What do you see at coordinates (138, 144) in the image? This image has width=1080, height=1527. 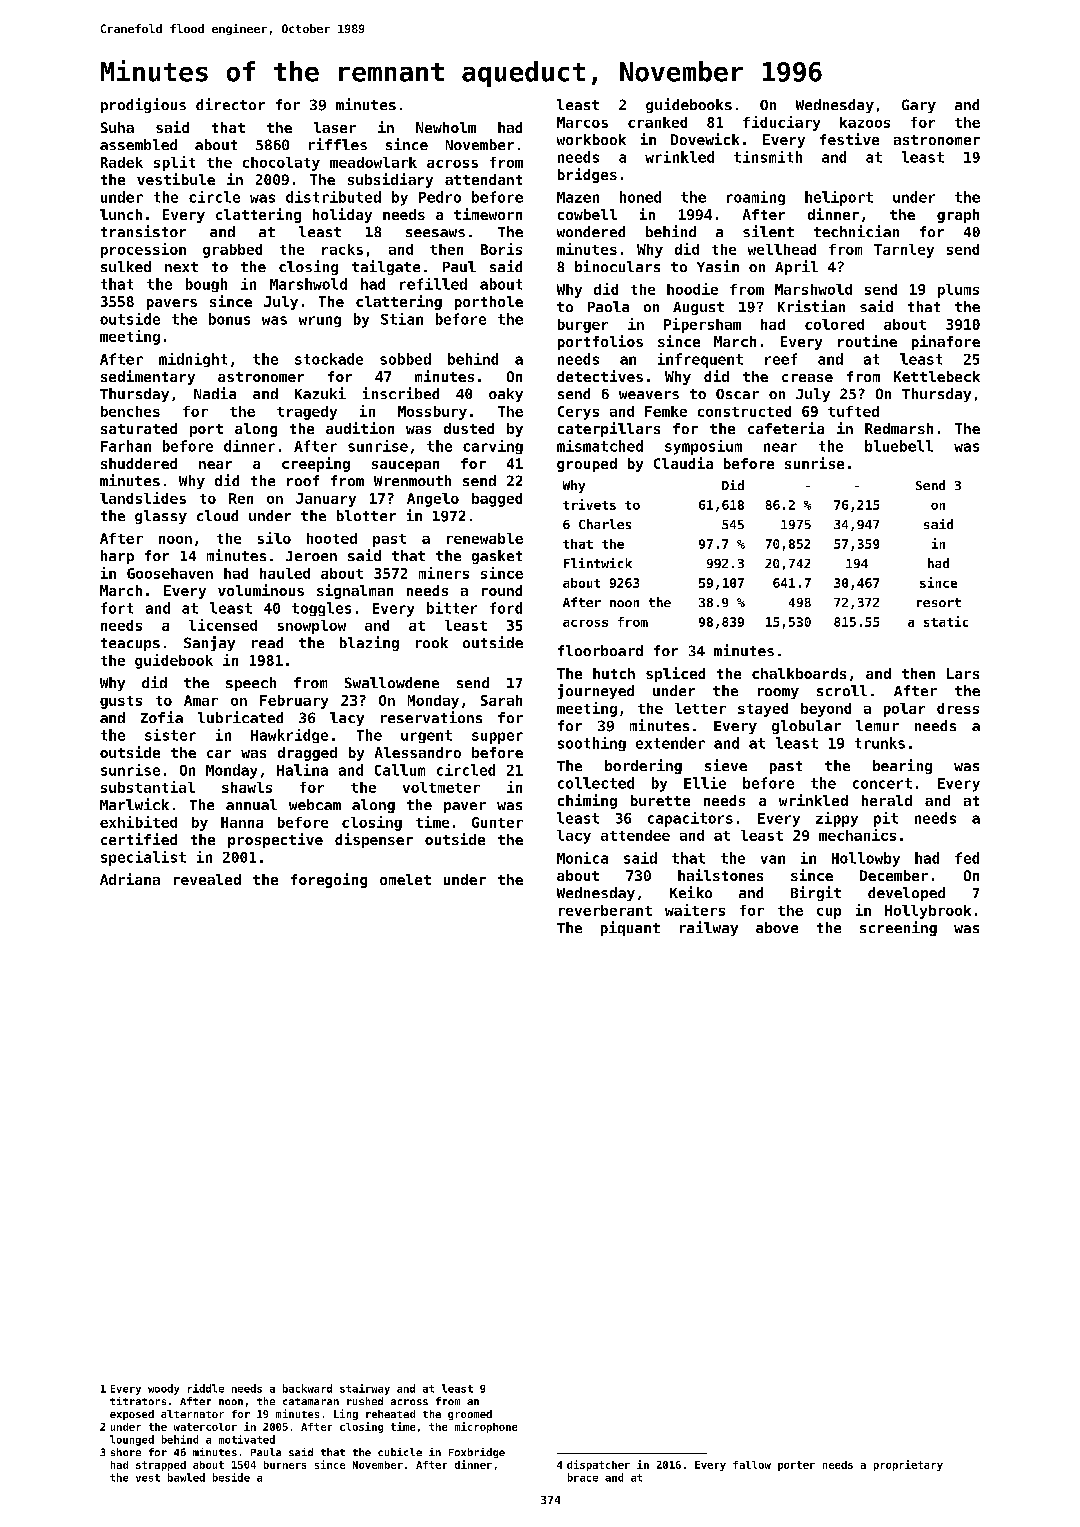 I see `assembled` at bounding box center [138, 144].
